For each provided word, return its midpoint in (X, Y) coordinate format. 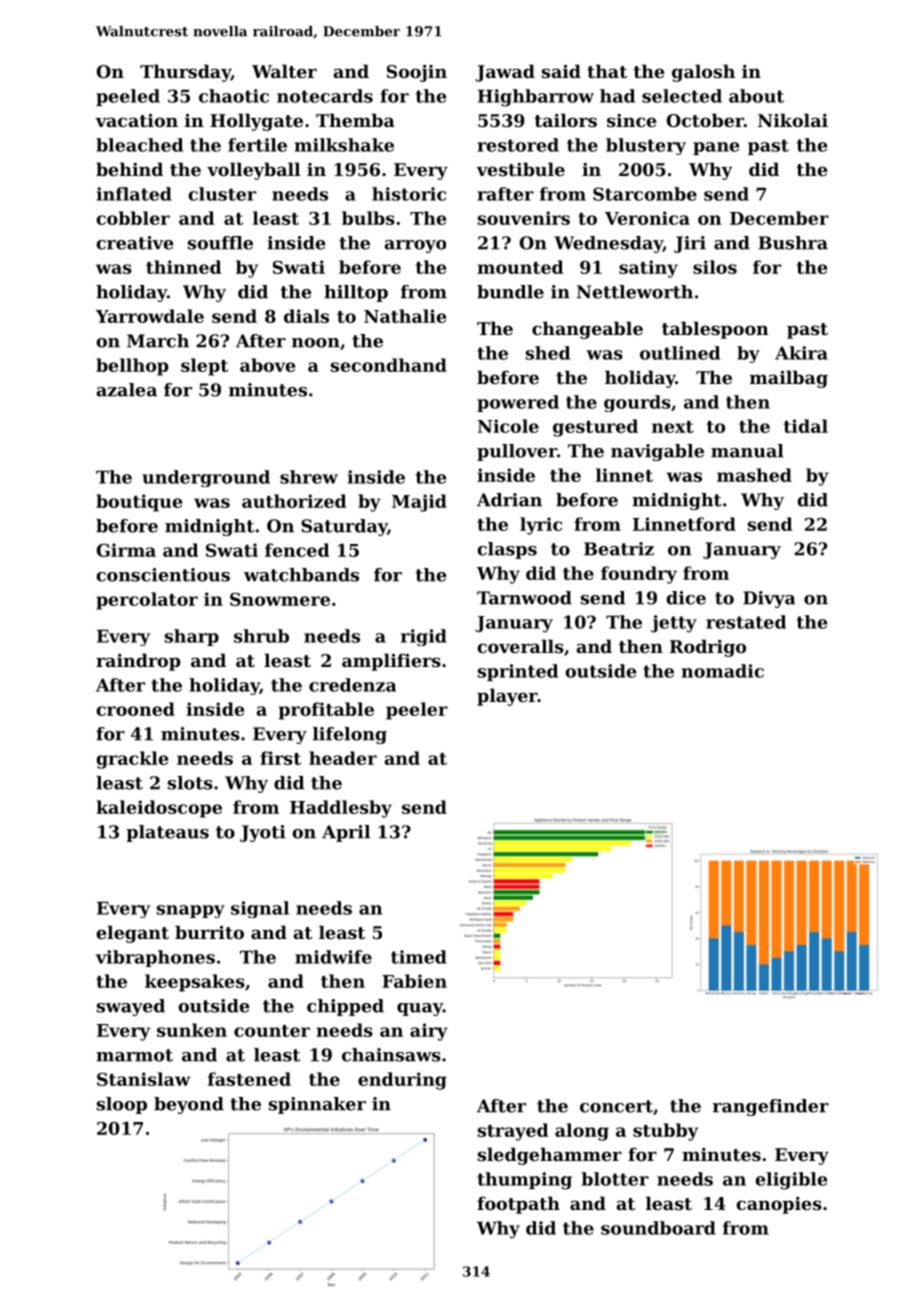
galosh (703, 73)
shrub (261, 636)
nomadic (723, 671)
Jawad (505, 73)
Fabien (414, 981)
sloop (122, 1105)
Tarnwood (524, 598)
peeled (128, 97)
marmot (134, 1055)
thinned (183, 267)
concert (616, 1106)
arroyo (415, 246)
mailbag (789, 379)
